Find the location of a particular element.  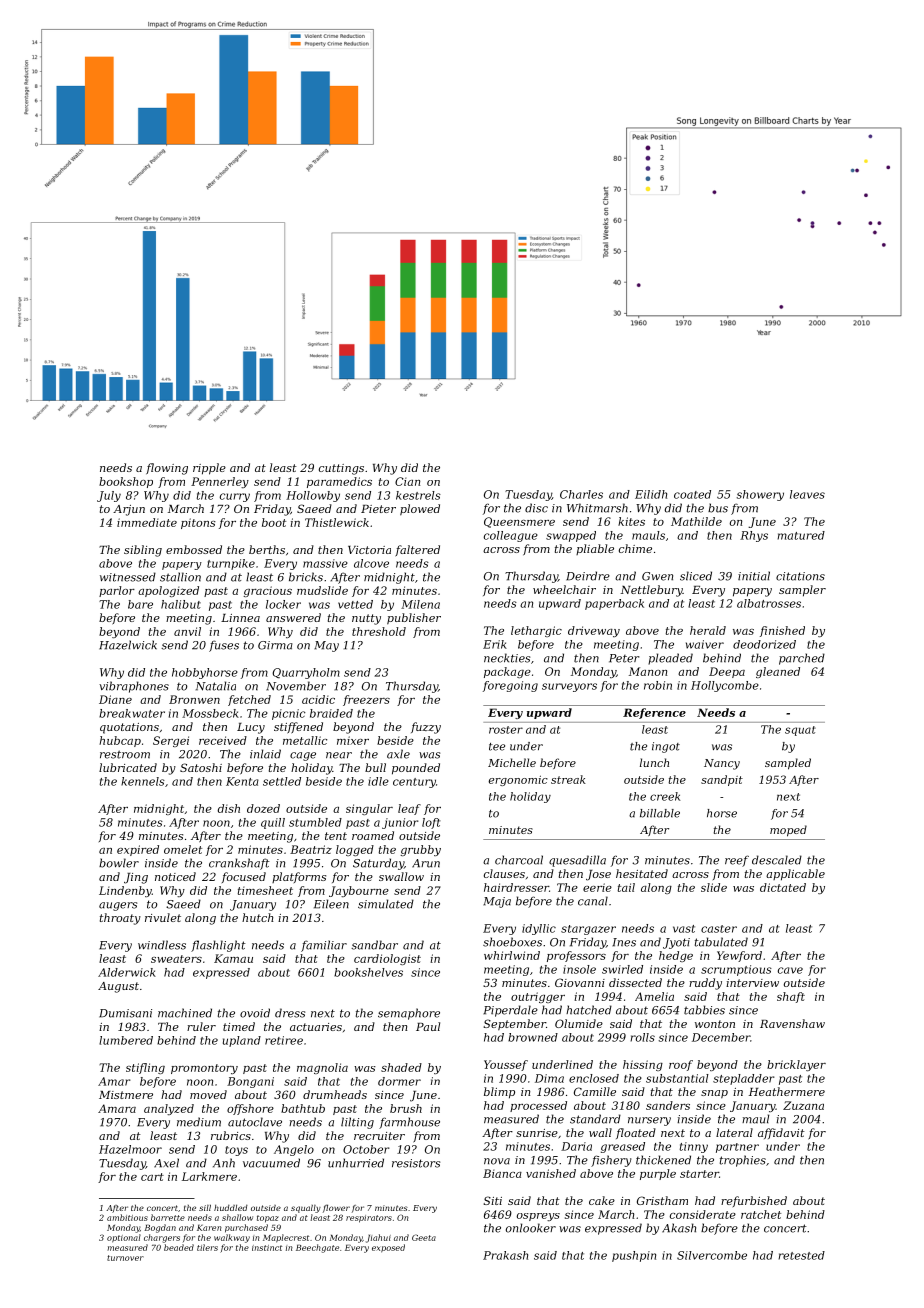

Ravenshaw is located at coordinates (792, 1023).
